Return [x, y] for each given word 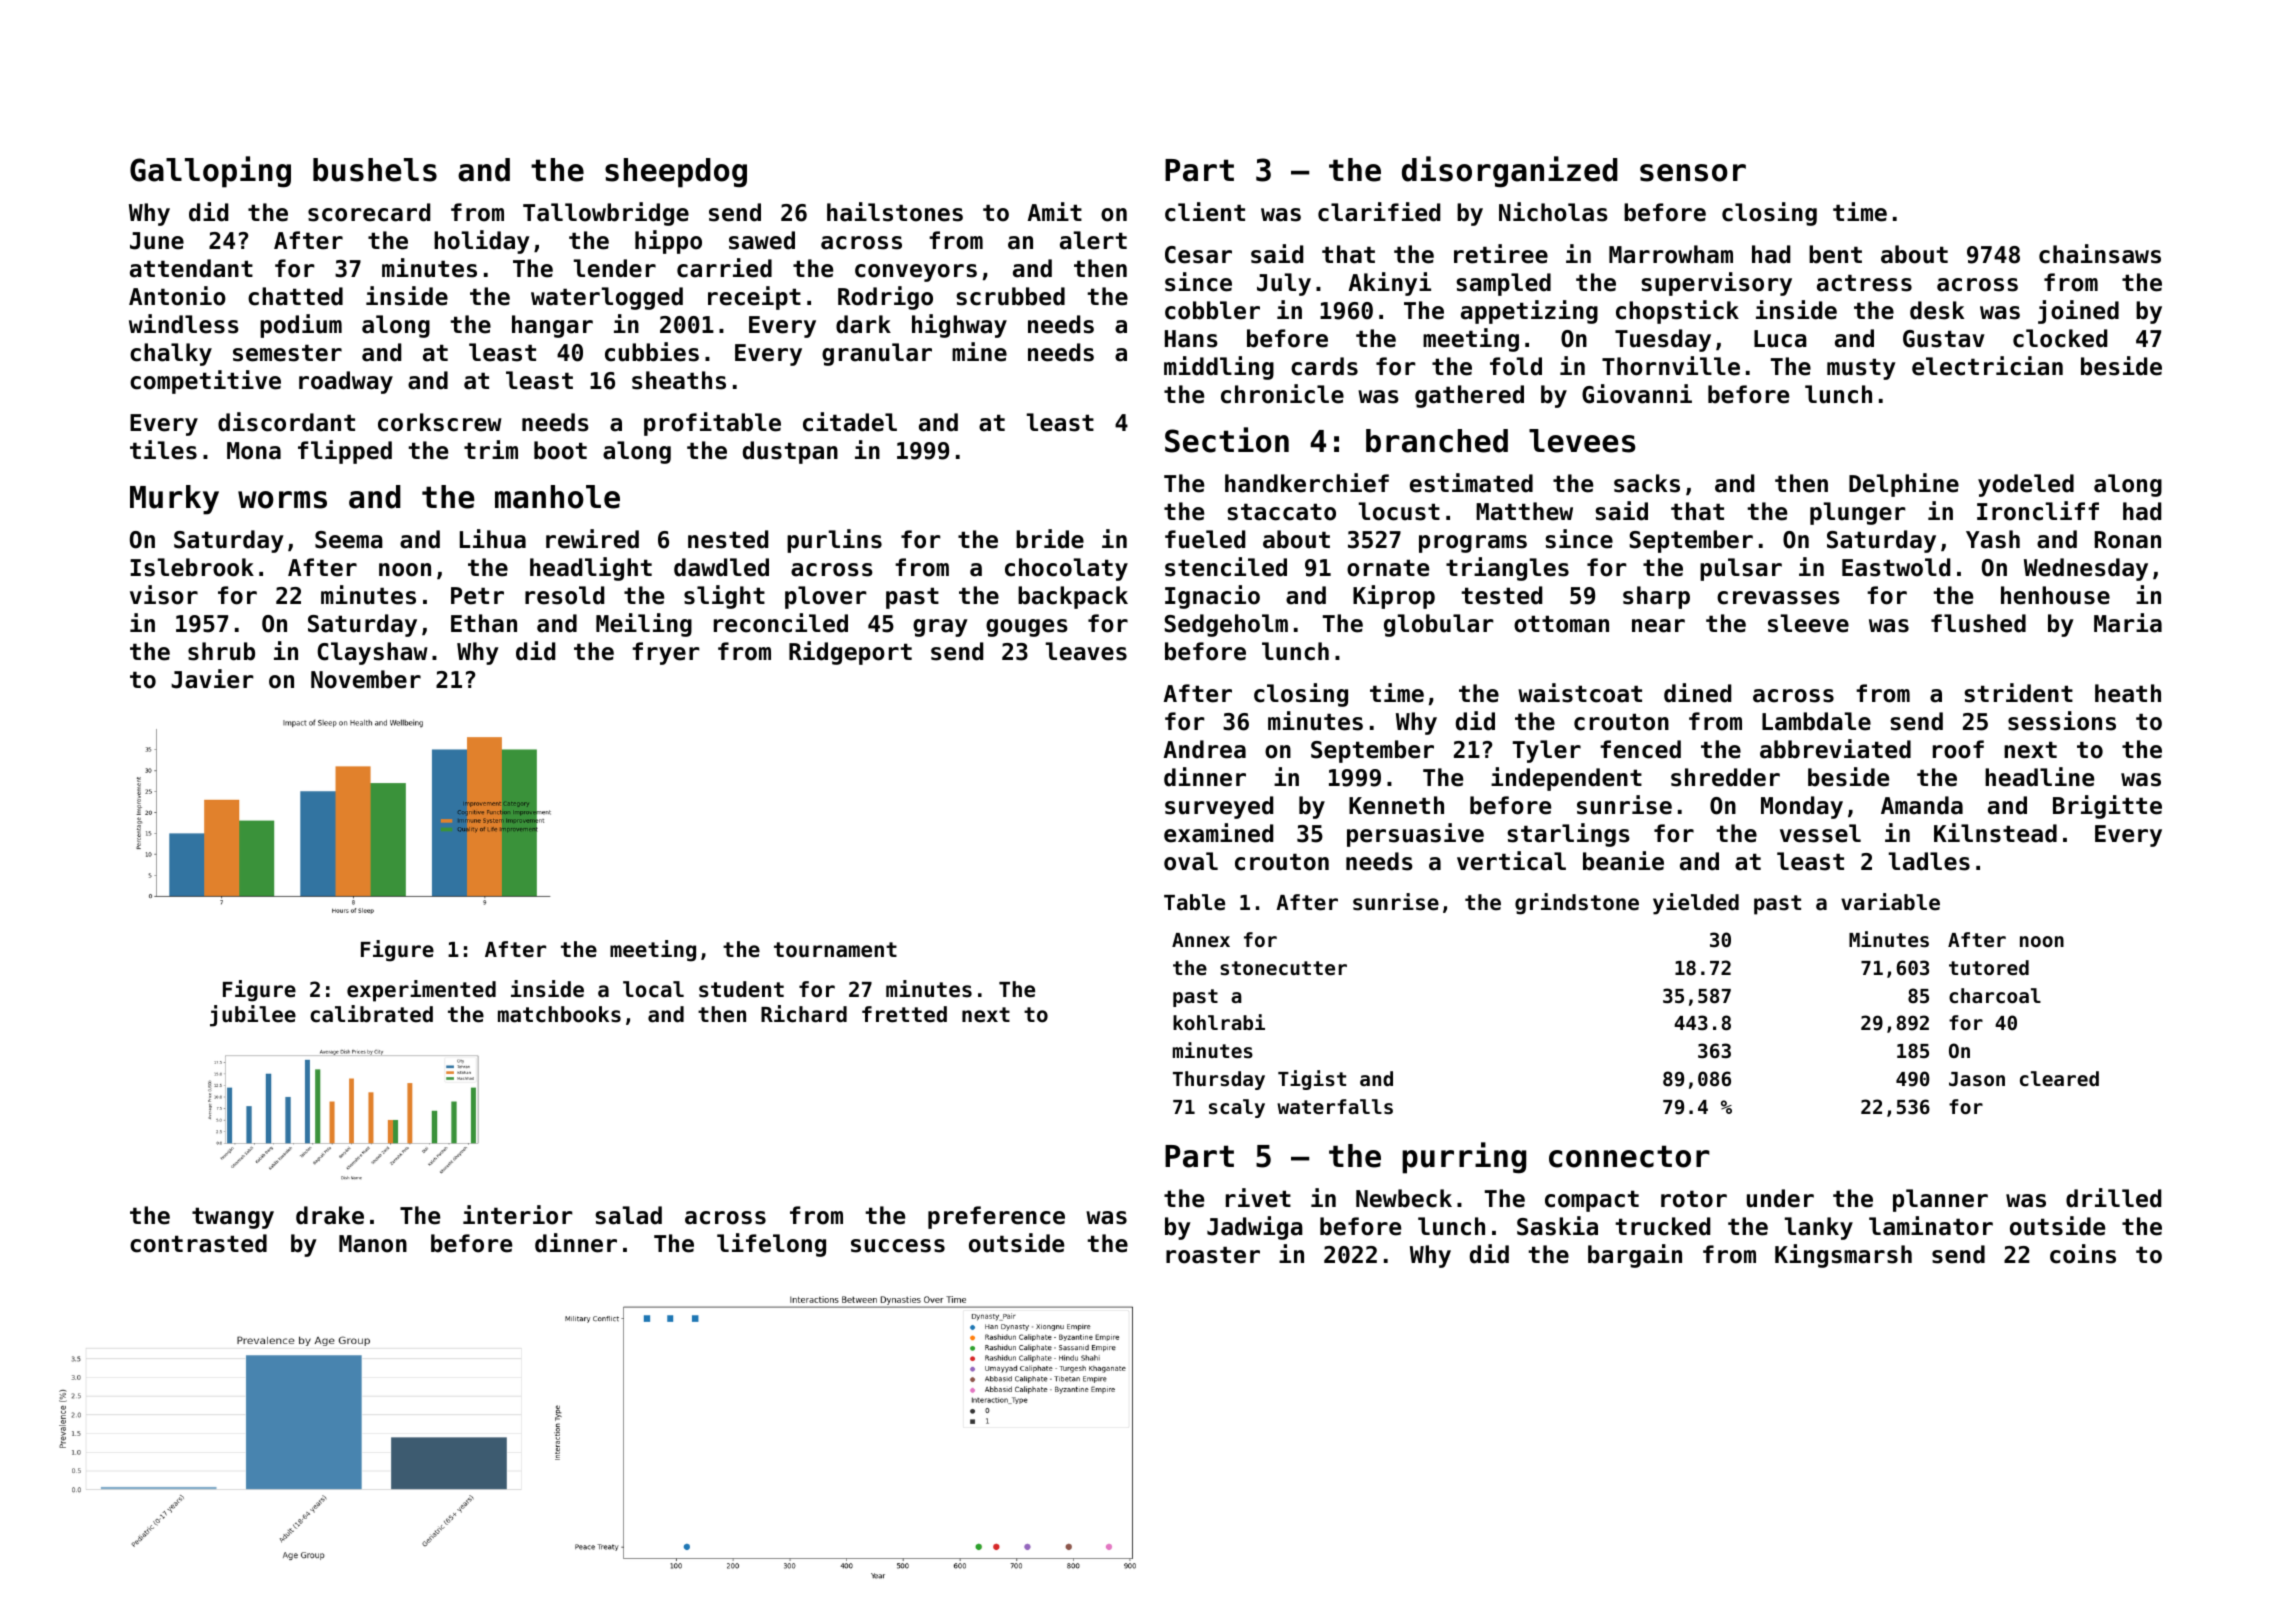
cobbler [1212, 310]
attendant [191, 268]
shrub [221, 651]
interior [518, 1215]
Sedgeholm [1226, 625]
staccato [1281, 512]
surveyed [1219, 807]
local [653, 989]
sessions [2062, 721]
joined [2078, 312]
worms [282, 500]
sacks [1647, 483]
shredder [1725, 777]
